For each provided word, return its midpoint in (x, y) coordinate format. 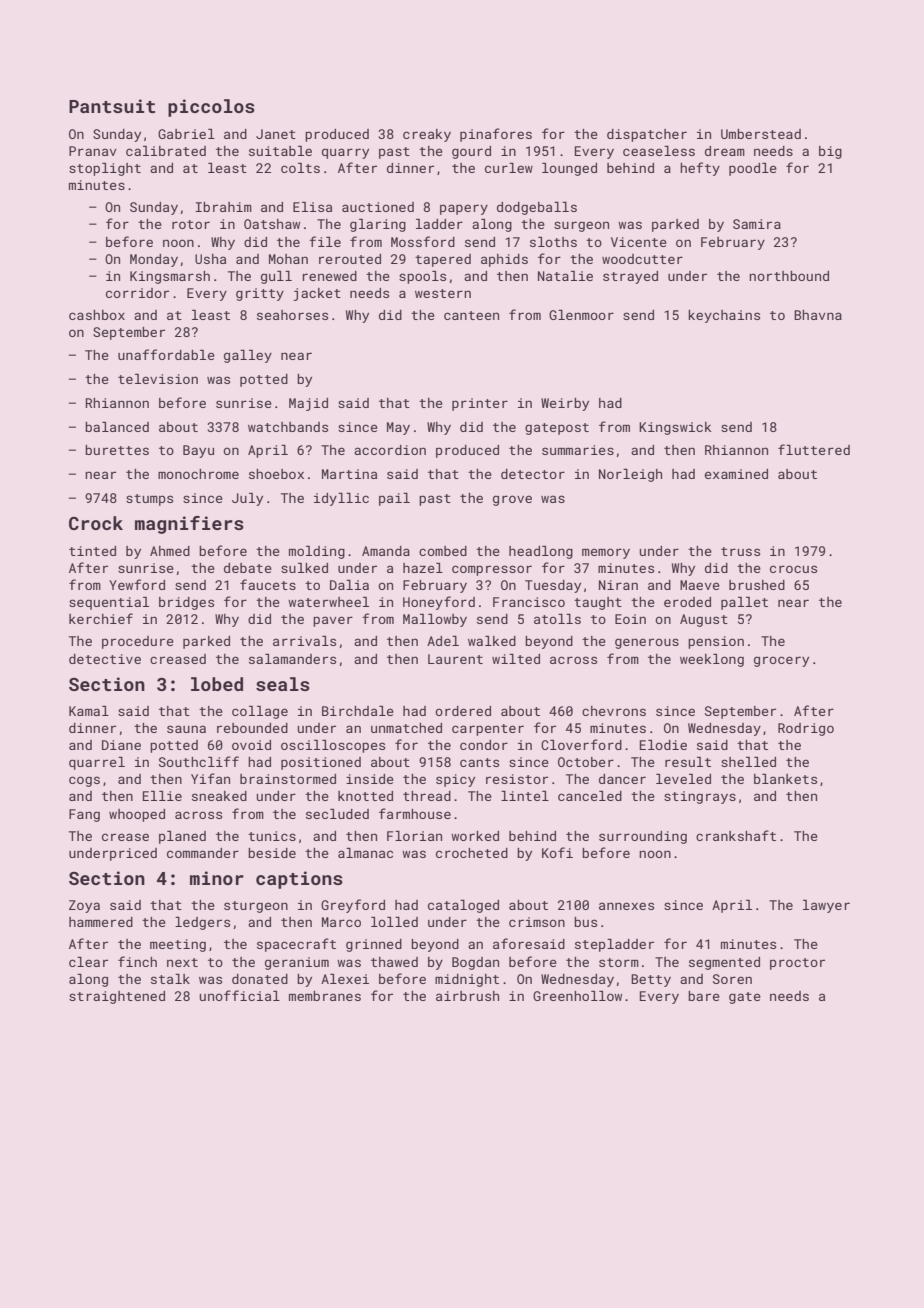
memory (606, 553)
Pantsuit (112, 106)
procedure (138, 642)
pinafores (496, 135)
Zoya (84, 906)
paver (333, 621)
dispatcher (647, 135)
